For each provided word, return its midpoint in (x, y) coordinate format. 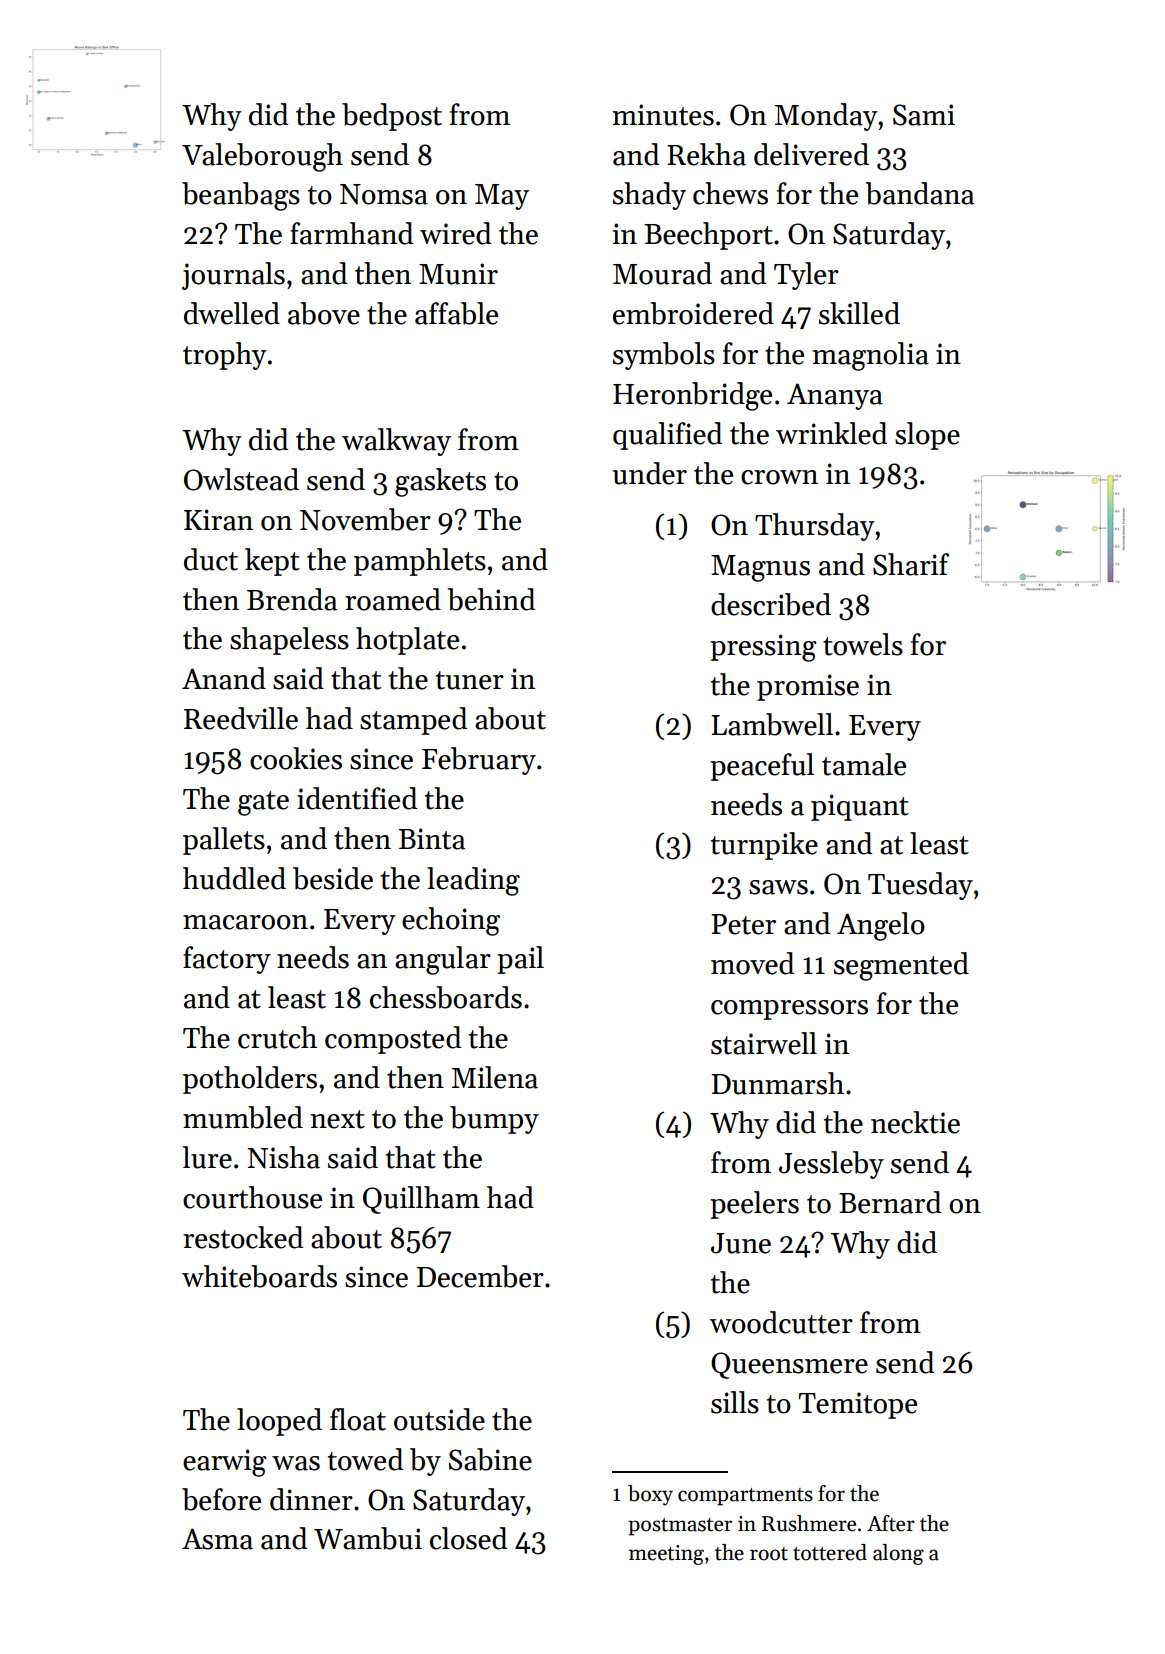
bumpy (494, 1120)
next (337, 1119)
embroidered (693, 313)
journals (233, 276)
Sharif (911, 564)
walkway (396, 442)
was (296, 1463)
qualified (667, 436)
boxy (650, 1495)
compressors (789, 1010)
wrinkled (831, 433)
